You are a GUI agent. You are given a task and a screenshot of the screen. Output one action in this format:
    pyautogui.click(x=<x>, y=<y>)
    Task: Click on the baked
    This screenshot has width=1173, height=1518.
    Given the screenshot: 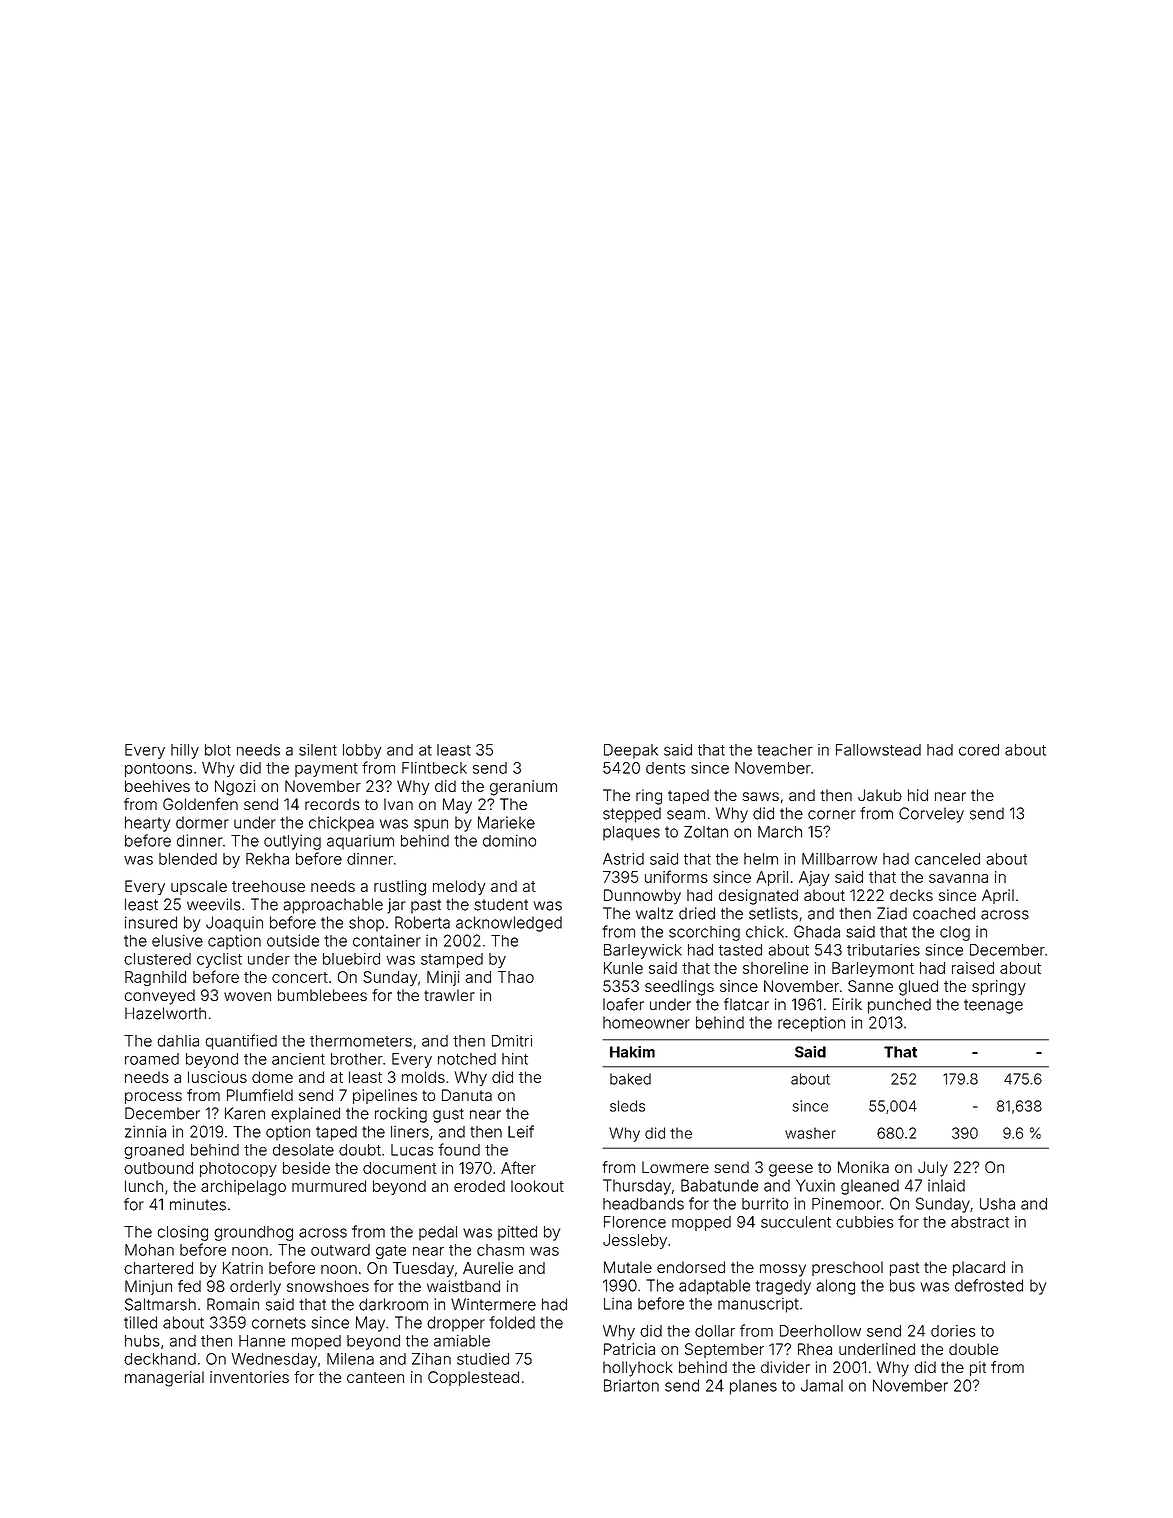 What is the action you would take?
    pyautogui.click(x=630, y=1079)
